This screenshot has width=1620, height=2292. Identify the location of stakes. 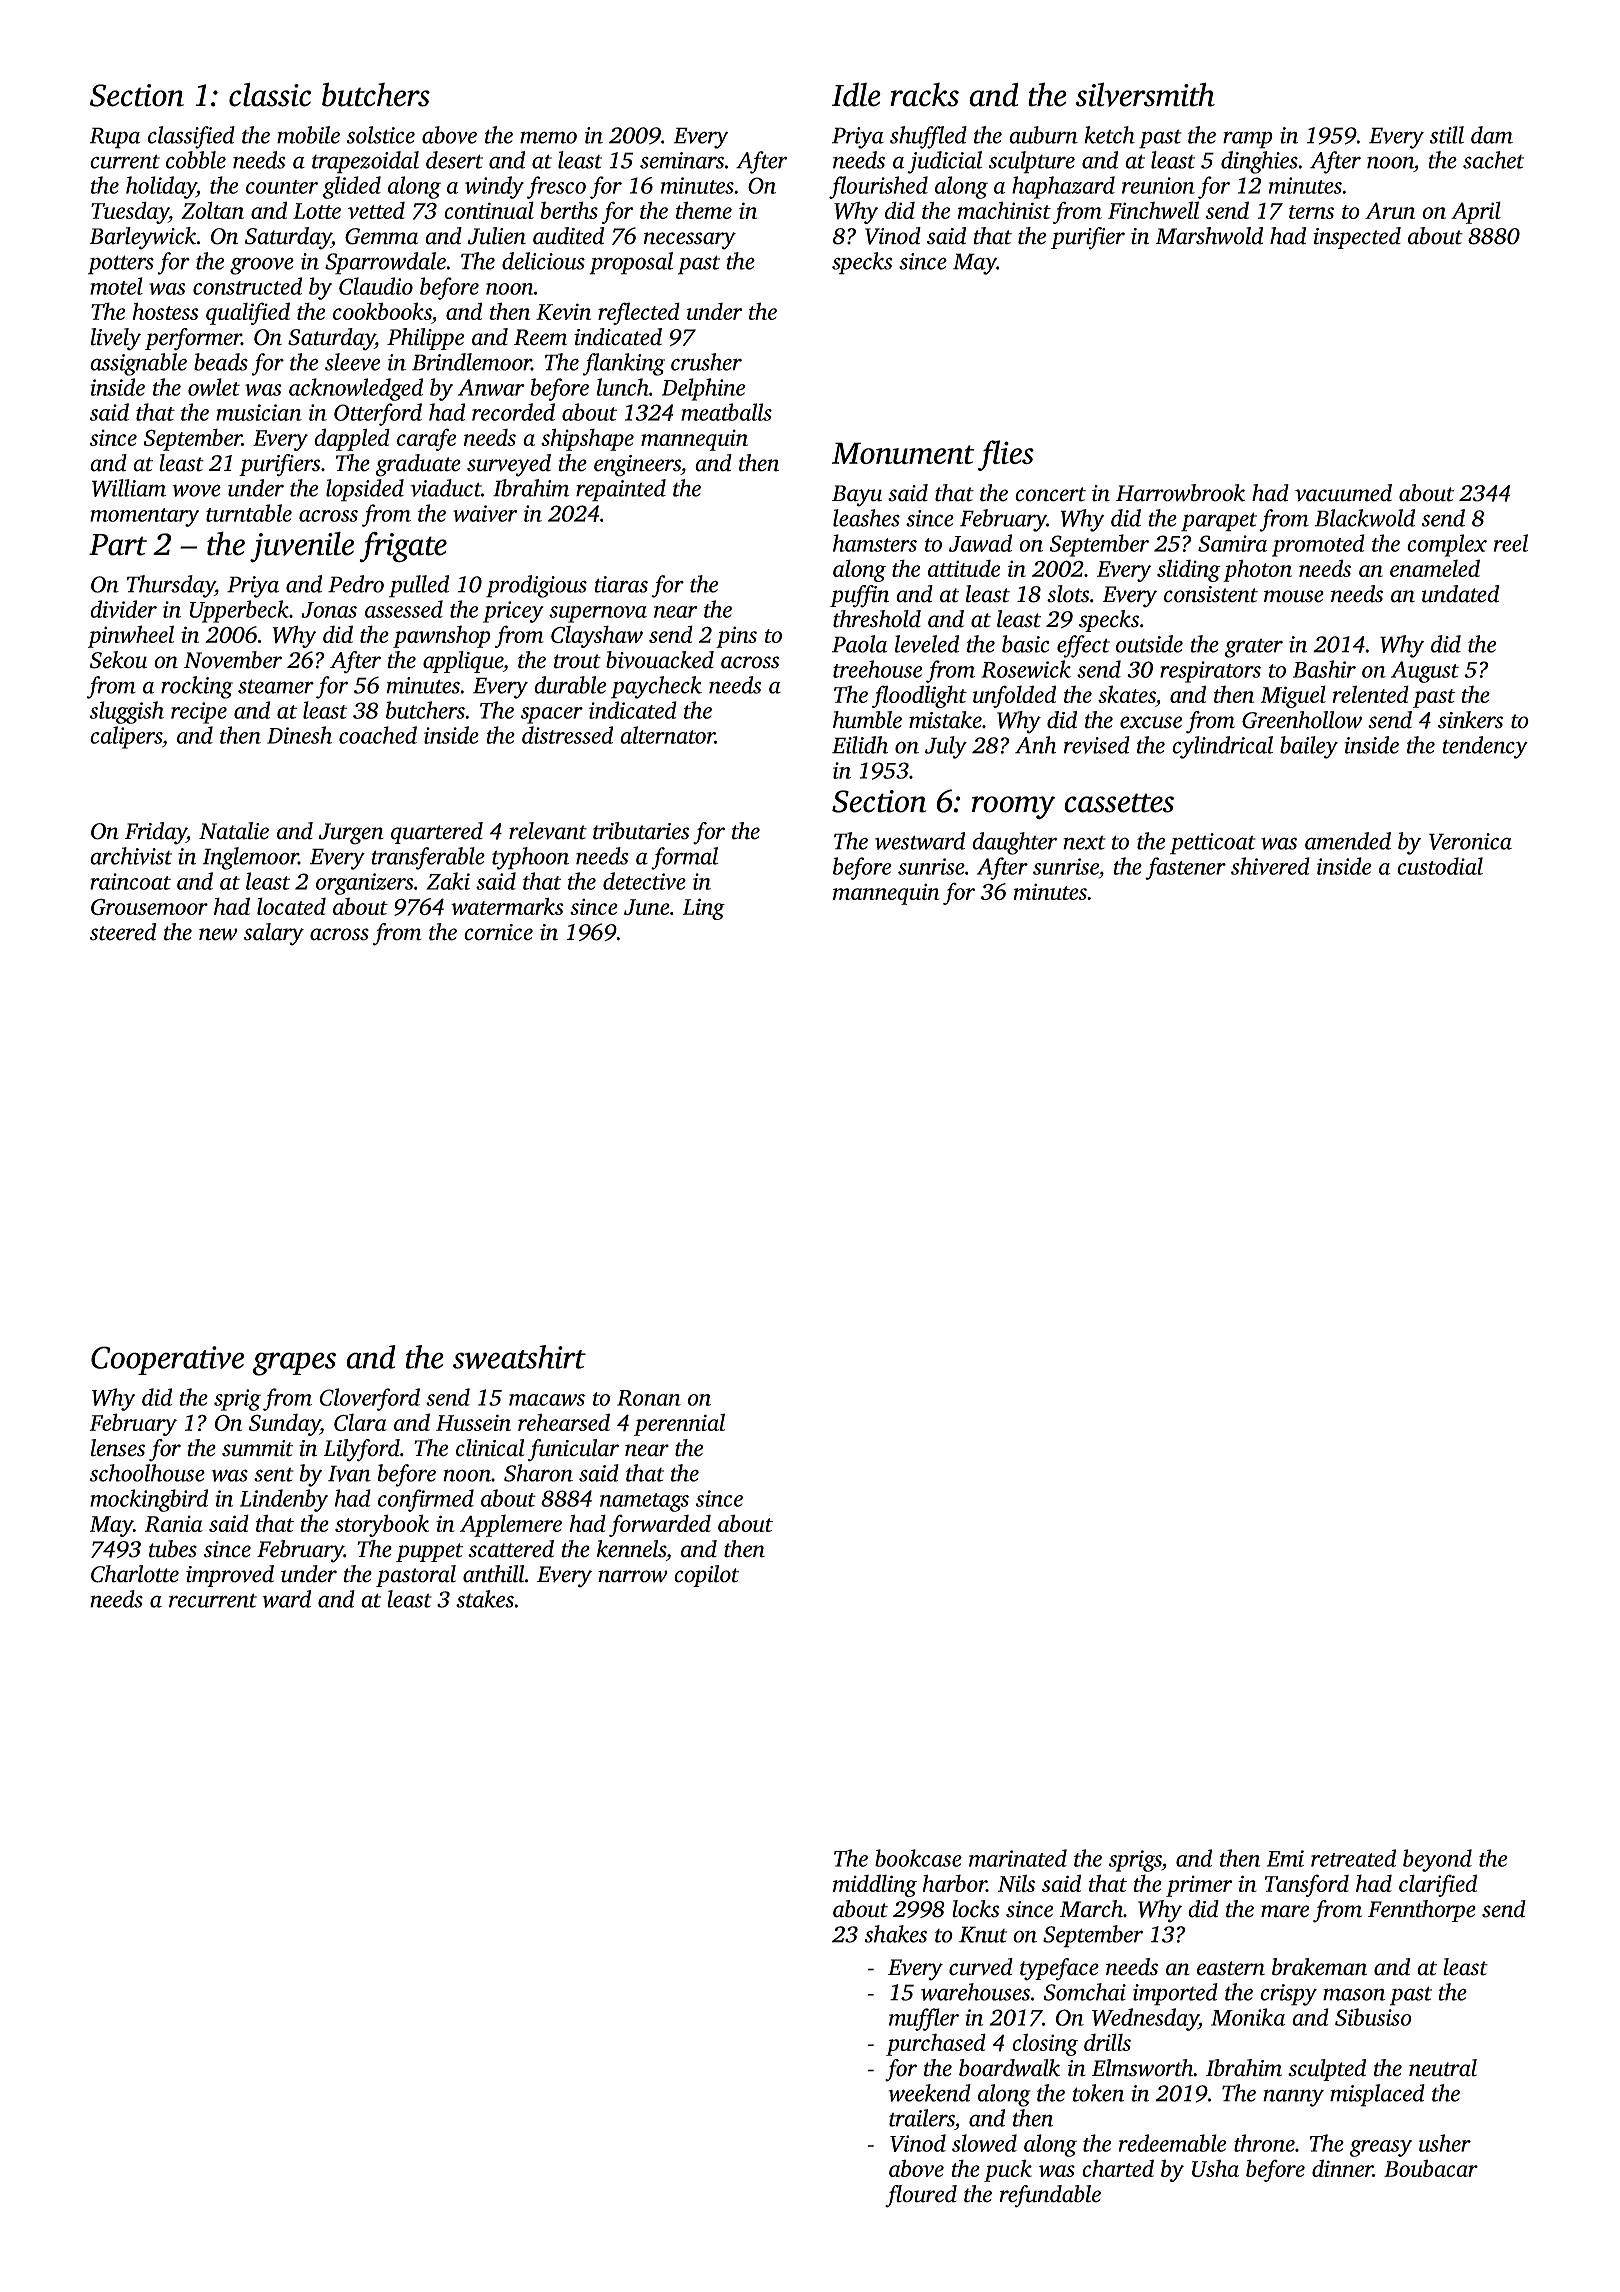
(485, 1599).
